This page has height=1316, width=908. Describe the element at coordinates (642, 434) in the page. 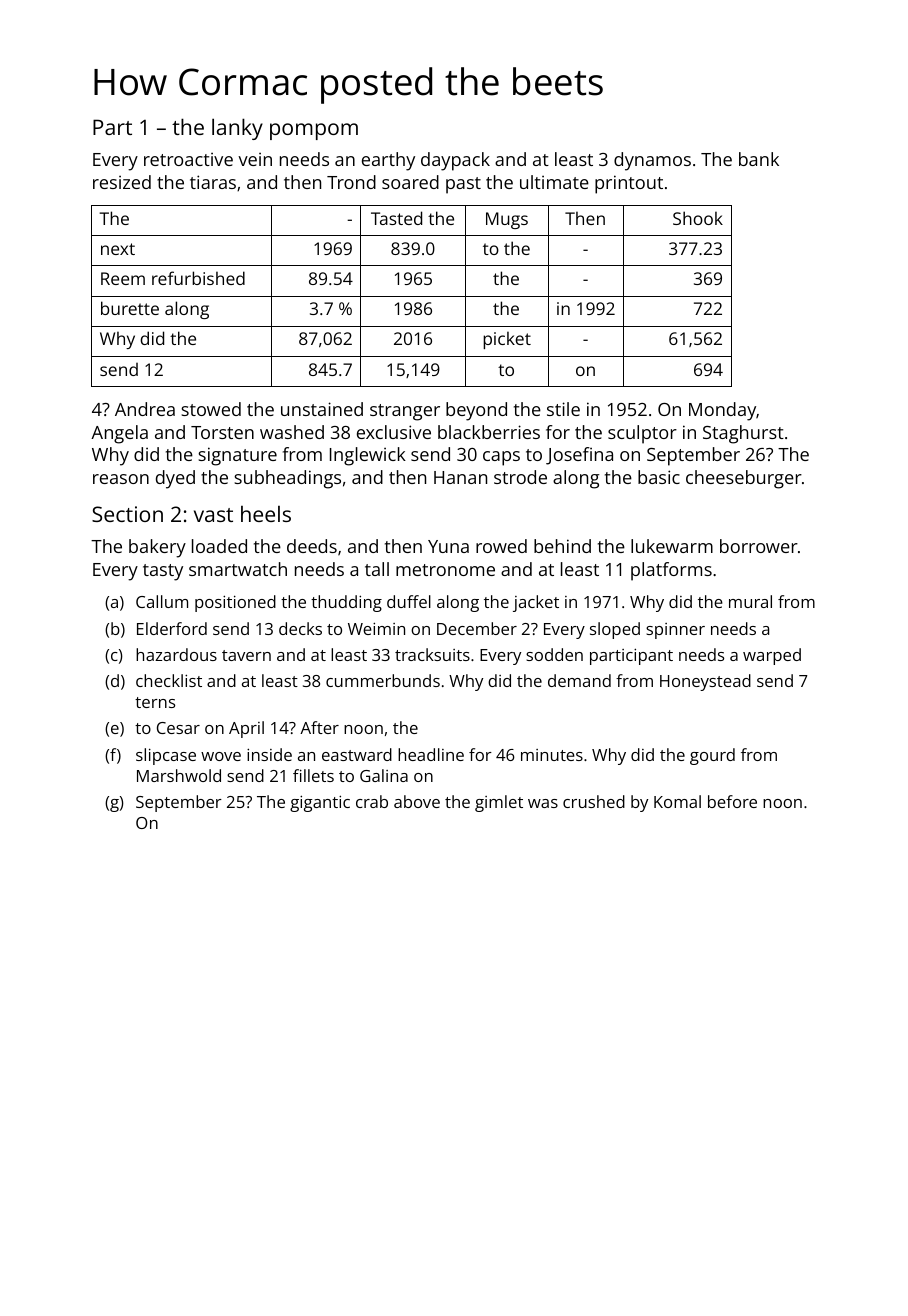

I see `sculptor` at that location.
